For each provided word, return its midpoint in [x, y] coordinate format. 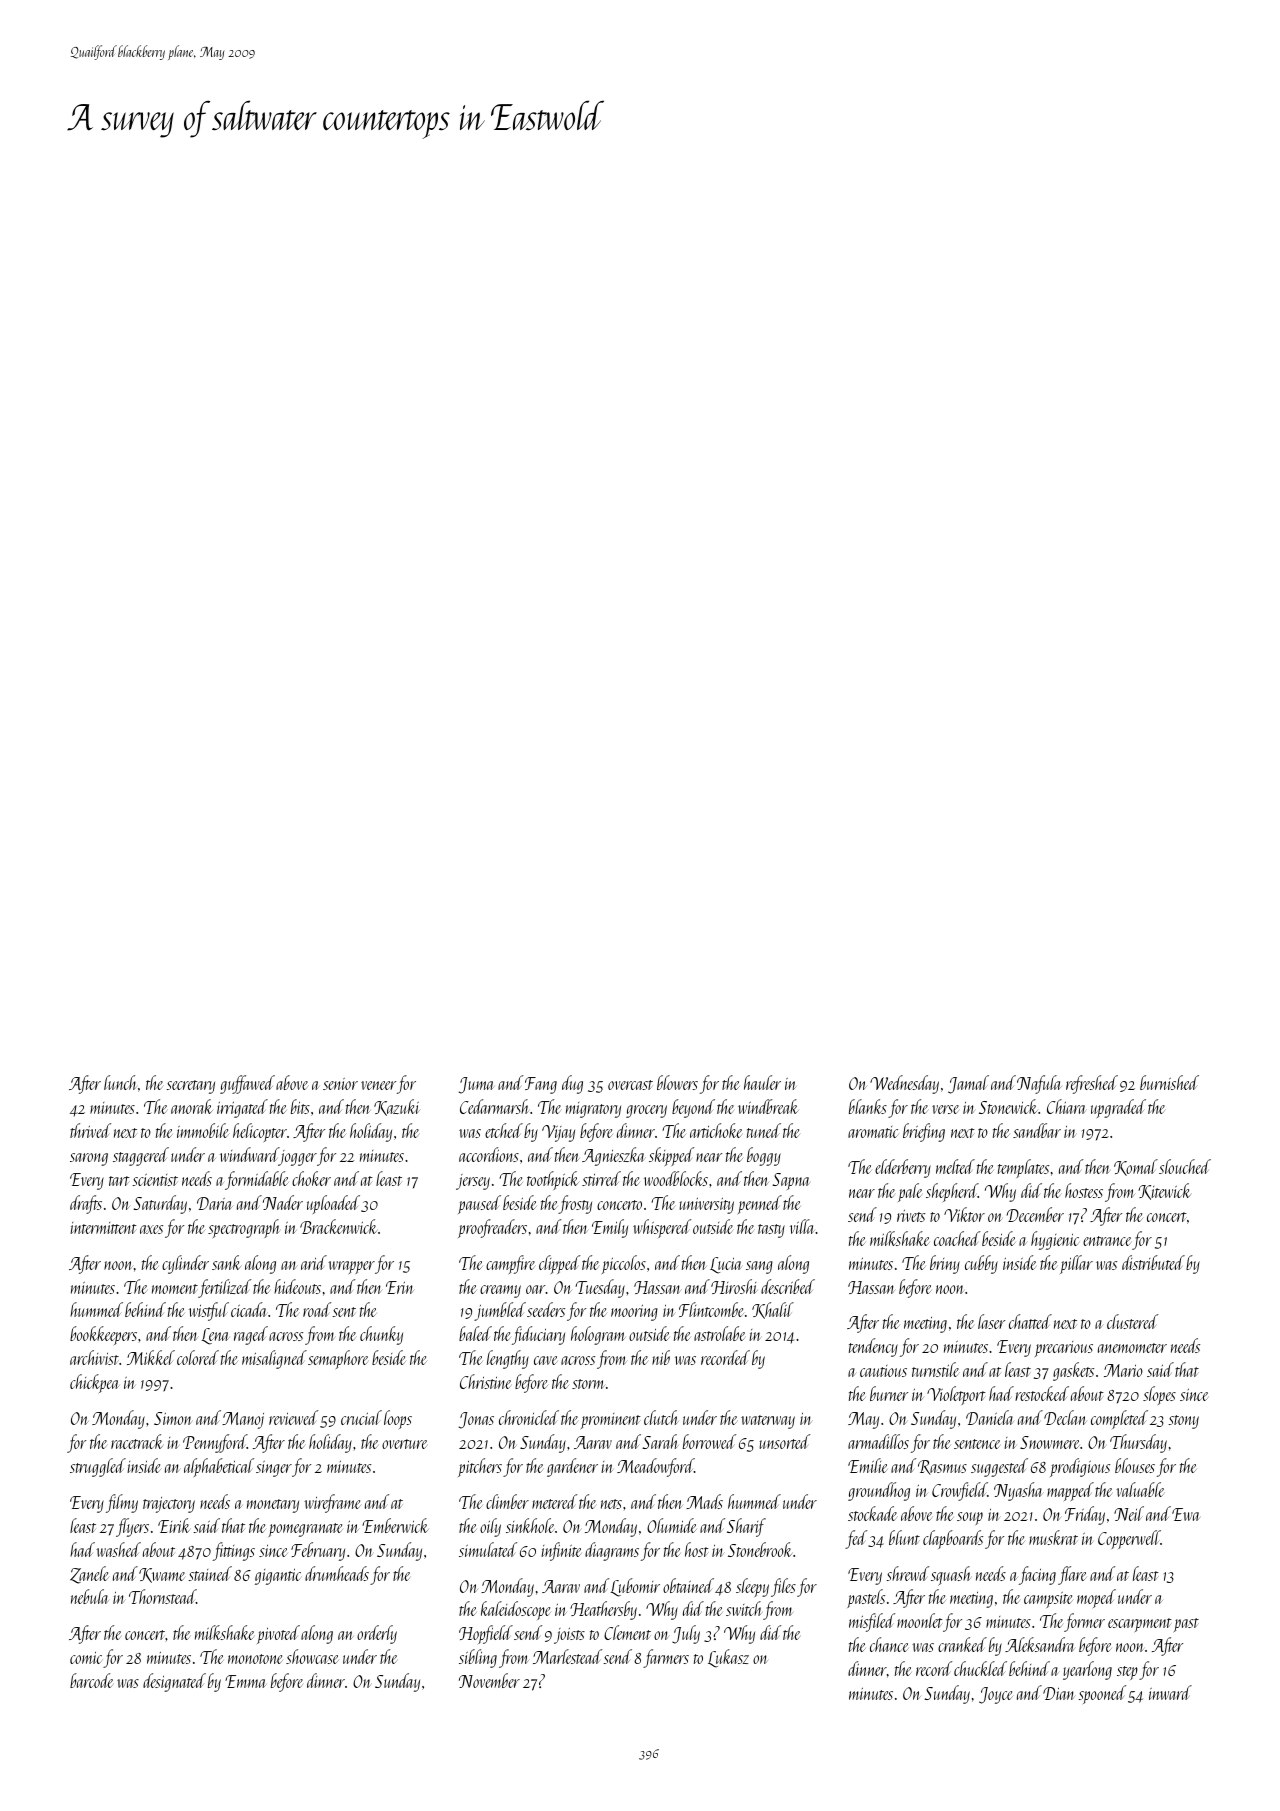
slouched [1185, 1166]
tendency [873, 1347]
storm [588, 1384]
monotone [255, 1659]
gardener [572, 1467]
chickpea [94, 1383]
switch [744, 1608]
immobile [203, 1130]
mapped [1070, 1491]
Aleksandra [1040, 1644]
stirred [601, 1178]
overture [404, 1444]
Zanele [89, 1575]
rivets [911, 1216]
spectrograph [244, 1228]
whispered [662, 1228]
